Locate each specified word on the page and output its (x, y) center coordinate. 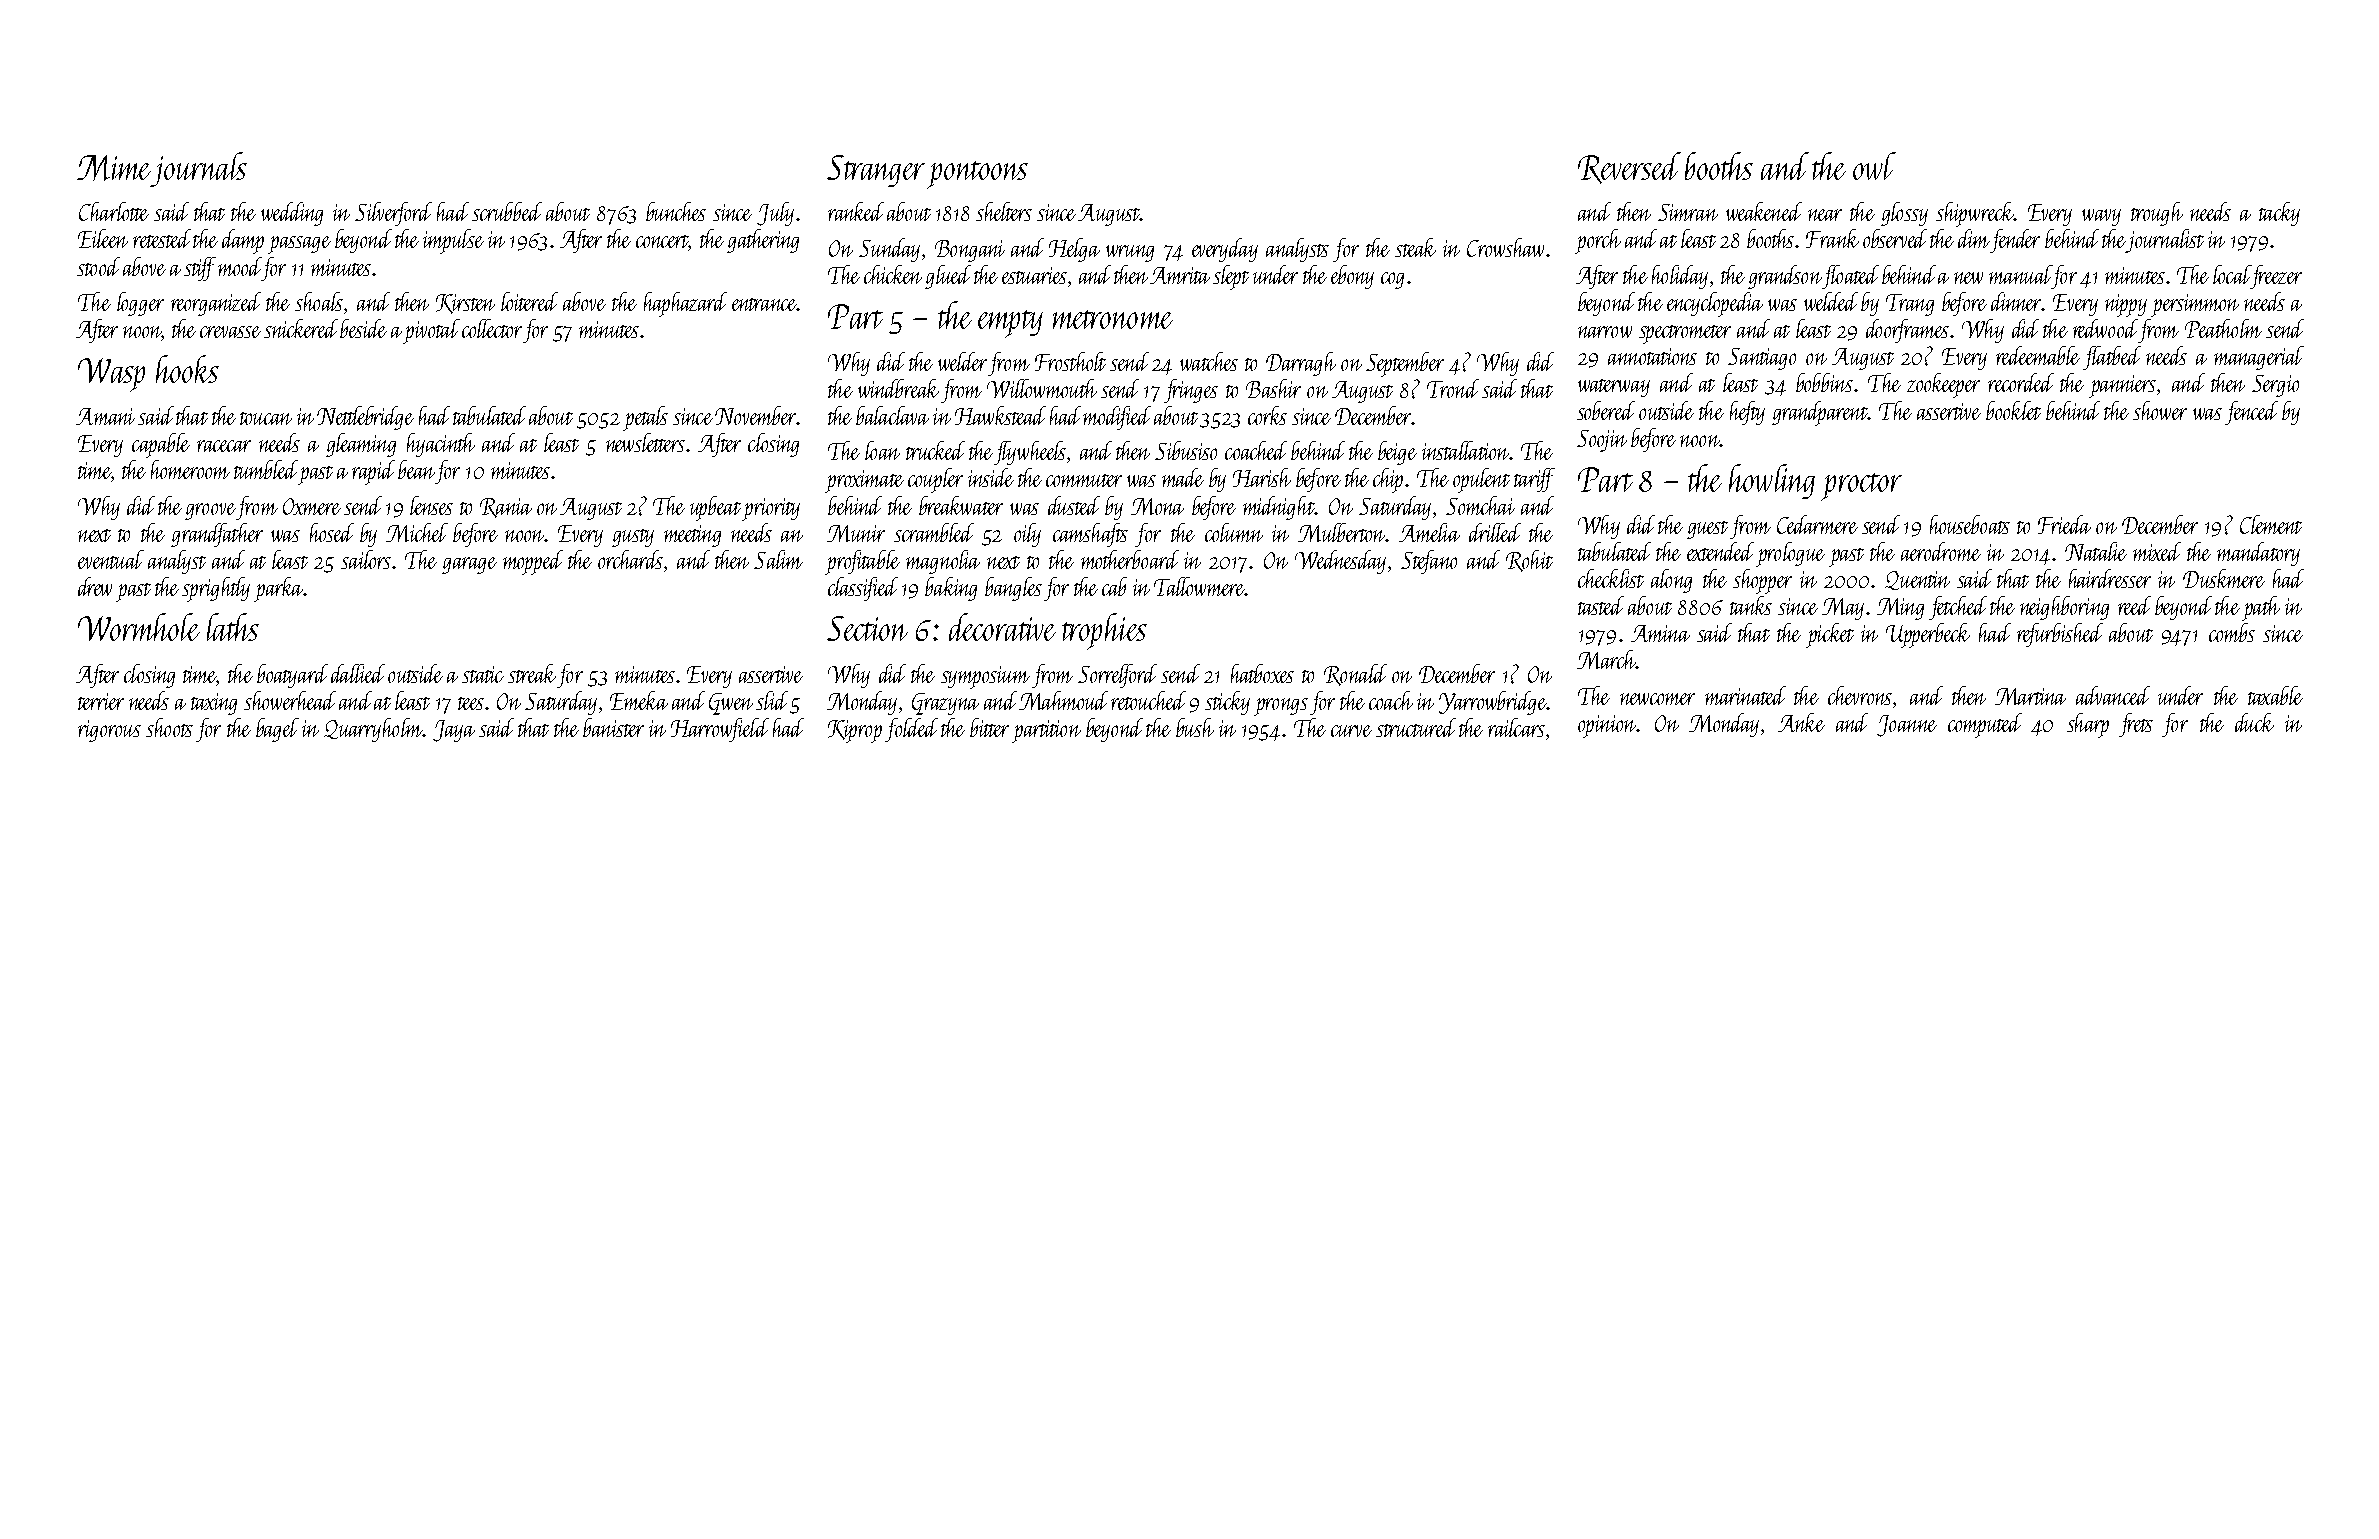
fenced (2251, 413)
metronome (1113, 319)
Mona (1157, 506)
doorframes (1907, 331)
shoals (319, 301)
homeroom (190, 469)
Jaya (454, 731)
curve (1351, 731)
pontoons (977, 175)
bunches (676, 211)
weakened (1764, 211)
